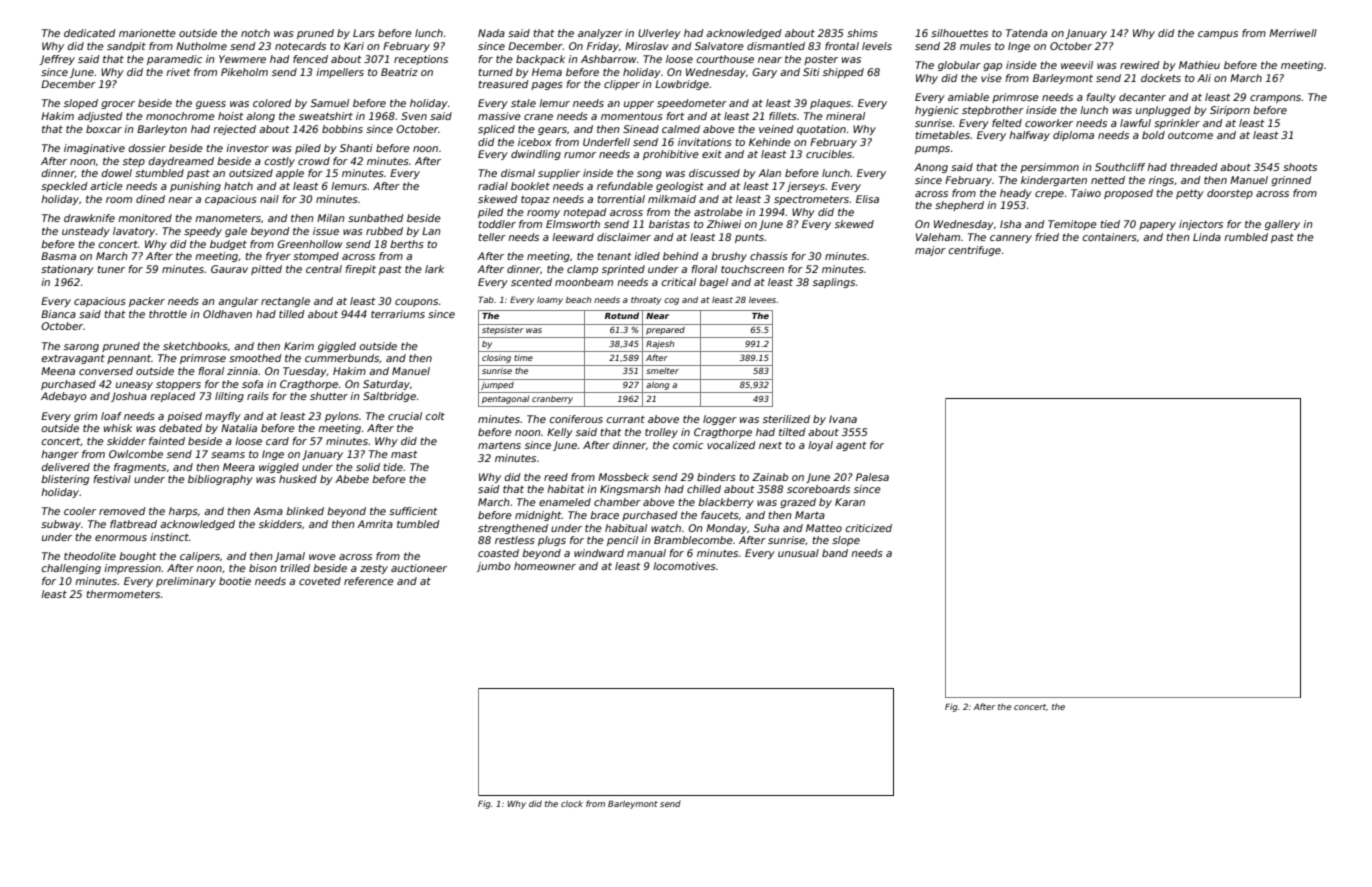 The image size is (1372, 887). What do you see at coordinates (252, 384) in the image?
I see `sofa` at bounding box center [252, 384].
